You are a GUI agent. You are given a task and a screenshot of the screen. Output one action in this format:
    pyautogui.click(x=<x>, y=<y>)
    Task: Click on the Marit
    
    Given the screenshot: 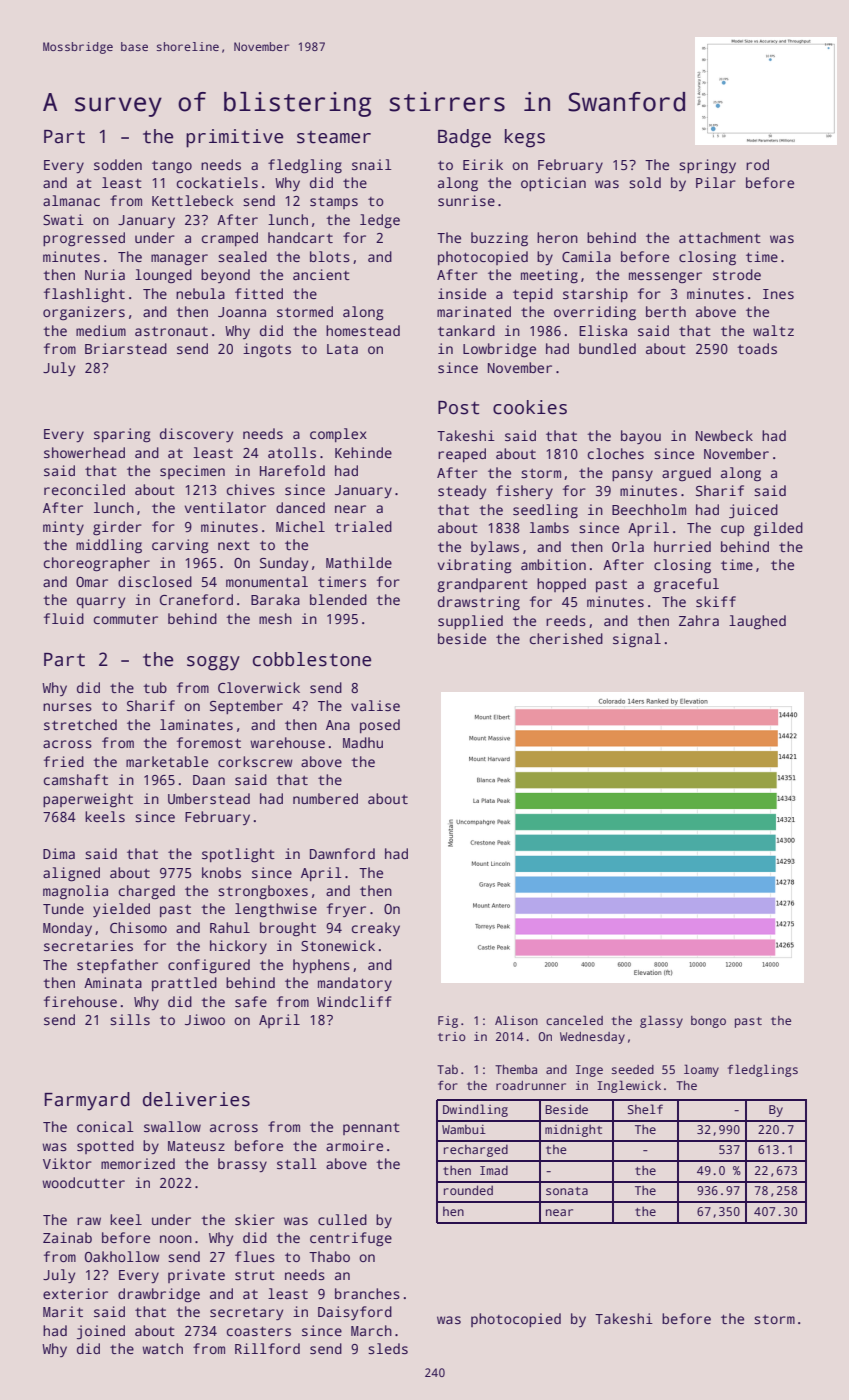 What is the action you would take?
    pyautogui.click(x=63, y=1311)
